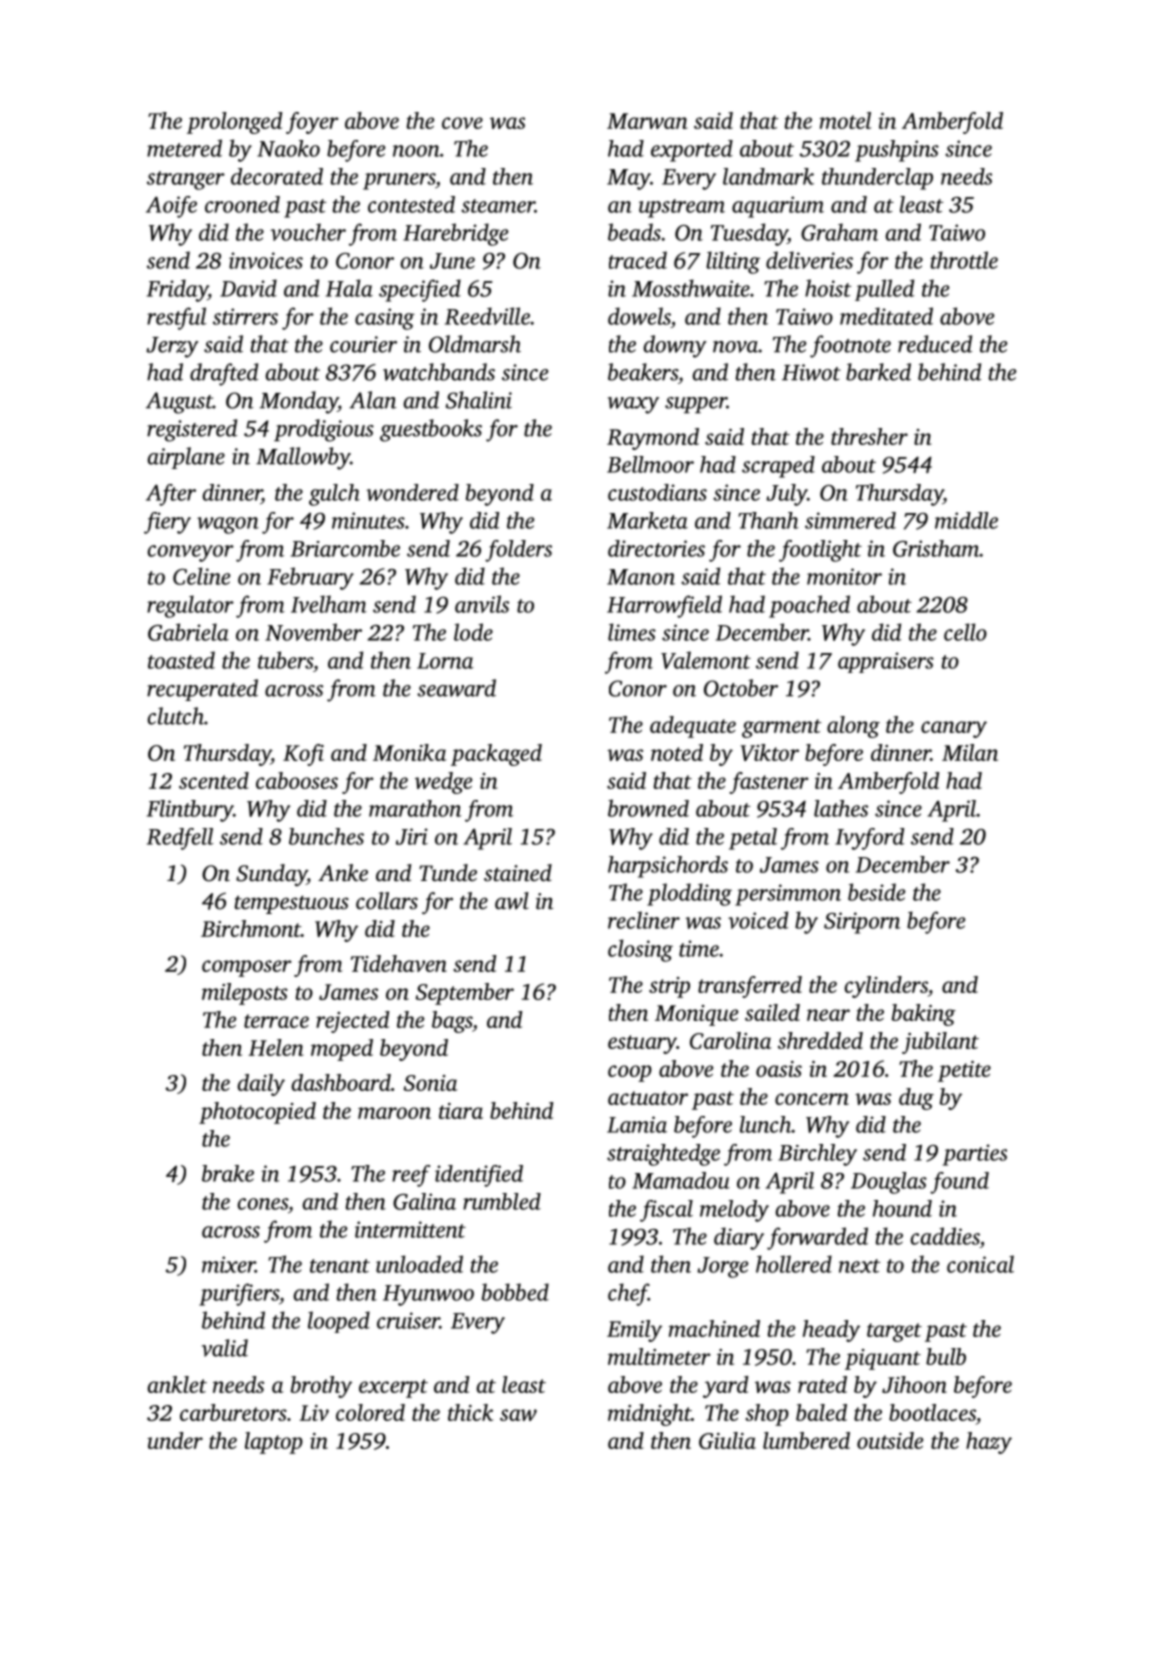 The height and width of the screenshot is (1654, 1165). I want to click on seaward, so click(456, 688).
